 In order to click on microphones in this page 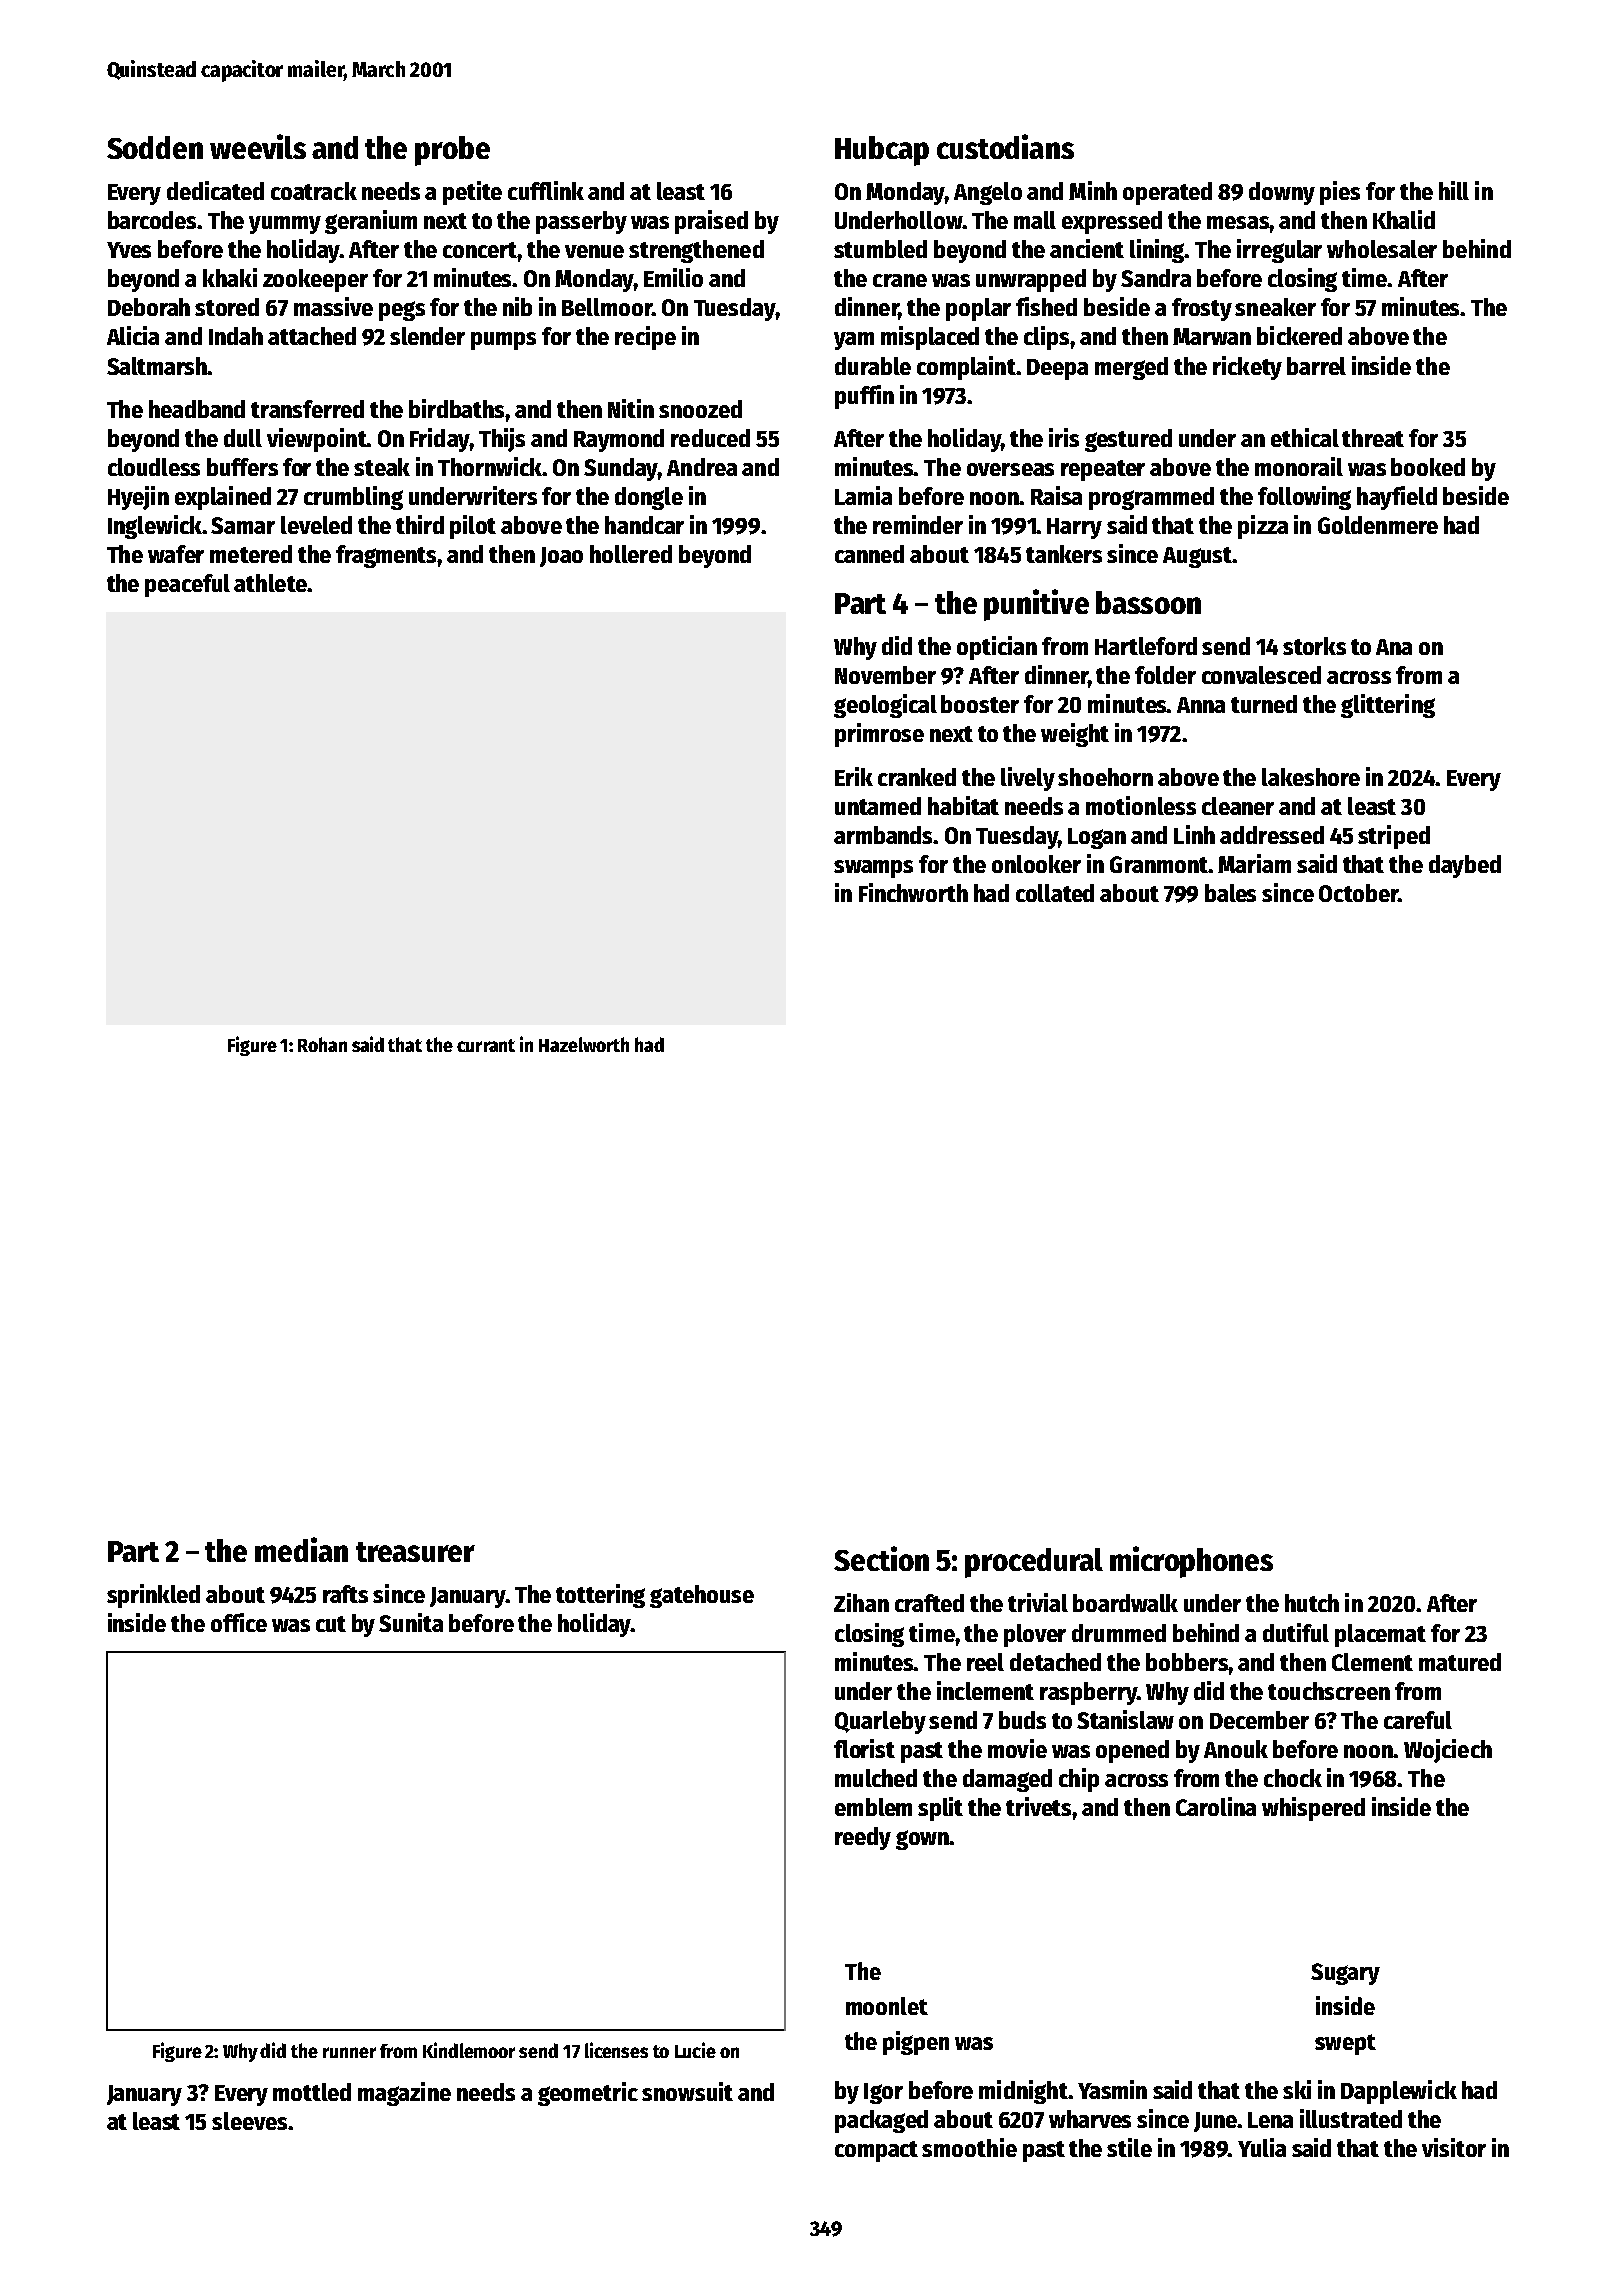, I will do `click(1191, 1562)`.
